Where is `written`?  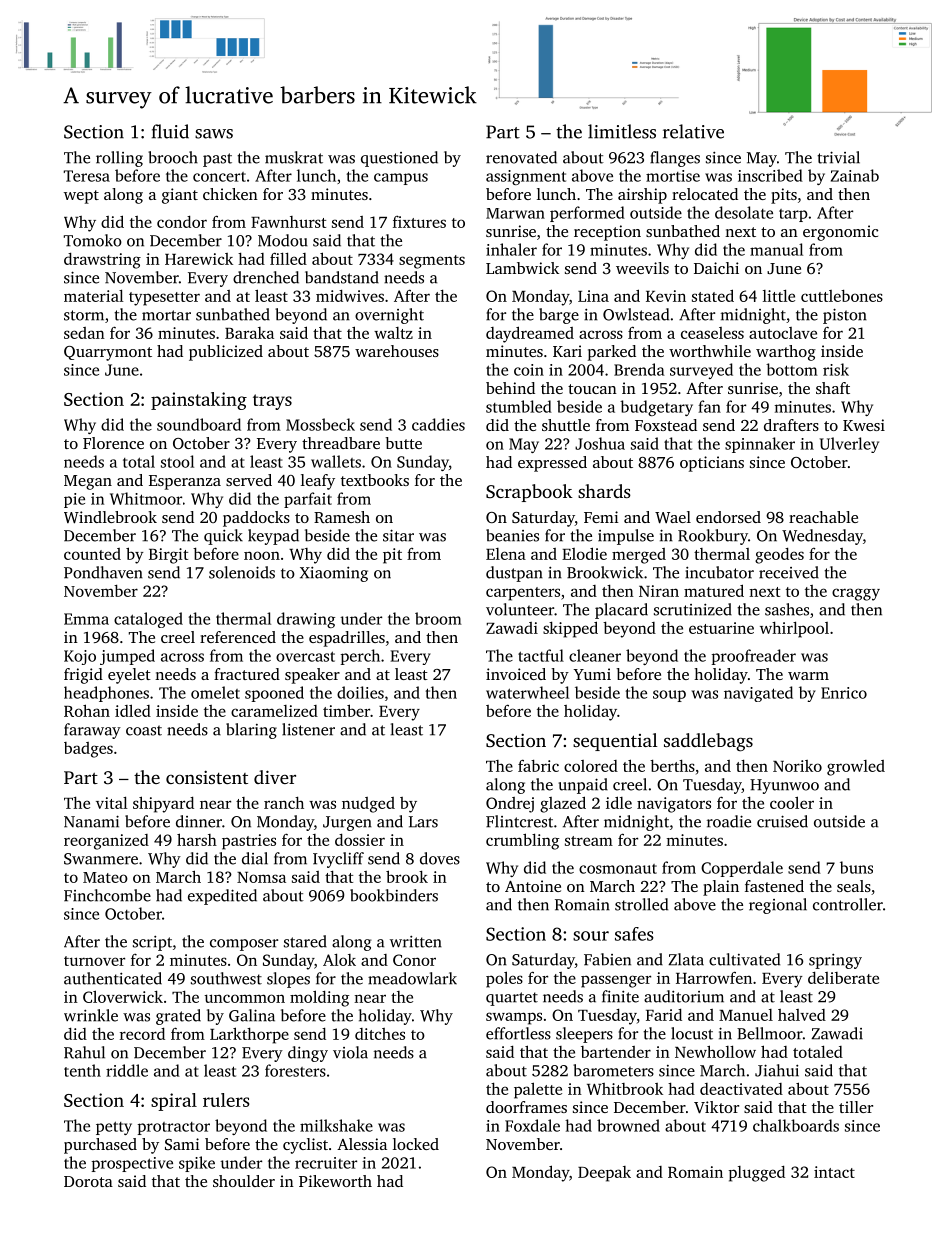 written is located at coordinates (416, 942).
